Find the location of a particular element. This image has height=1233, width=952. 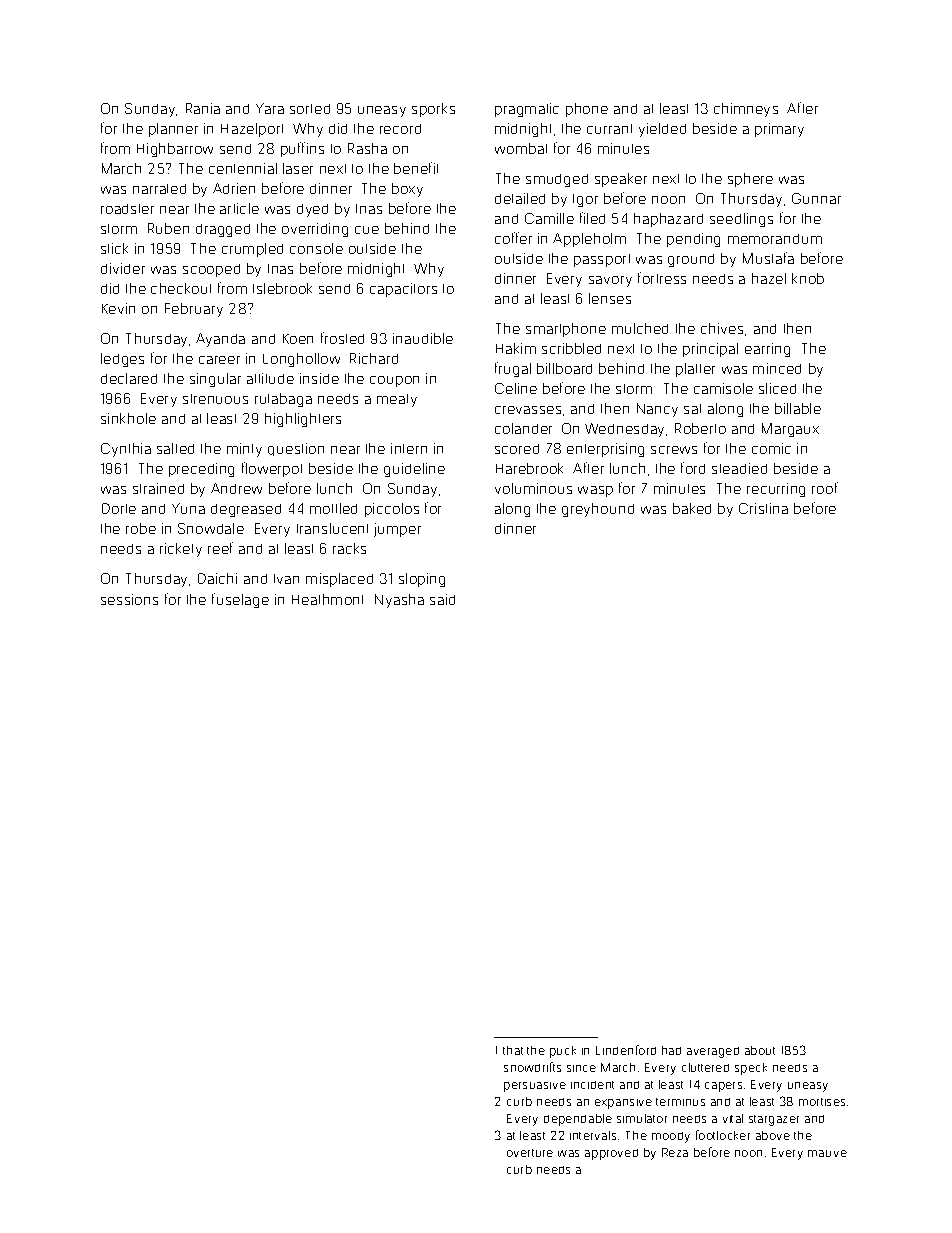

camisole is located at coordinates (723, 388).
